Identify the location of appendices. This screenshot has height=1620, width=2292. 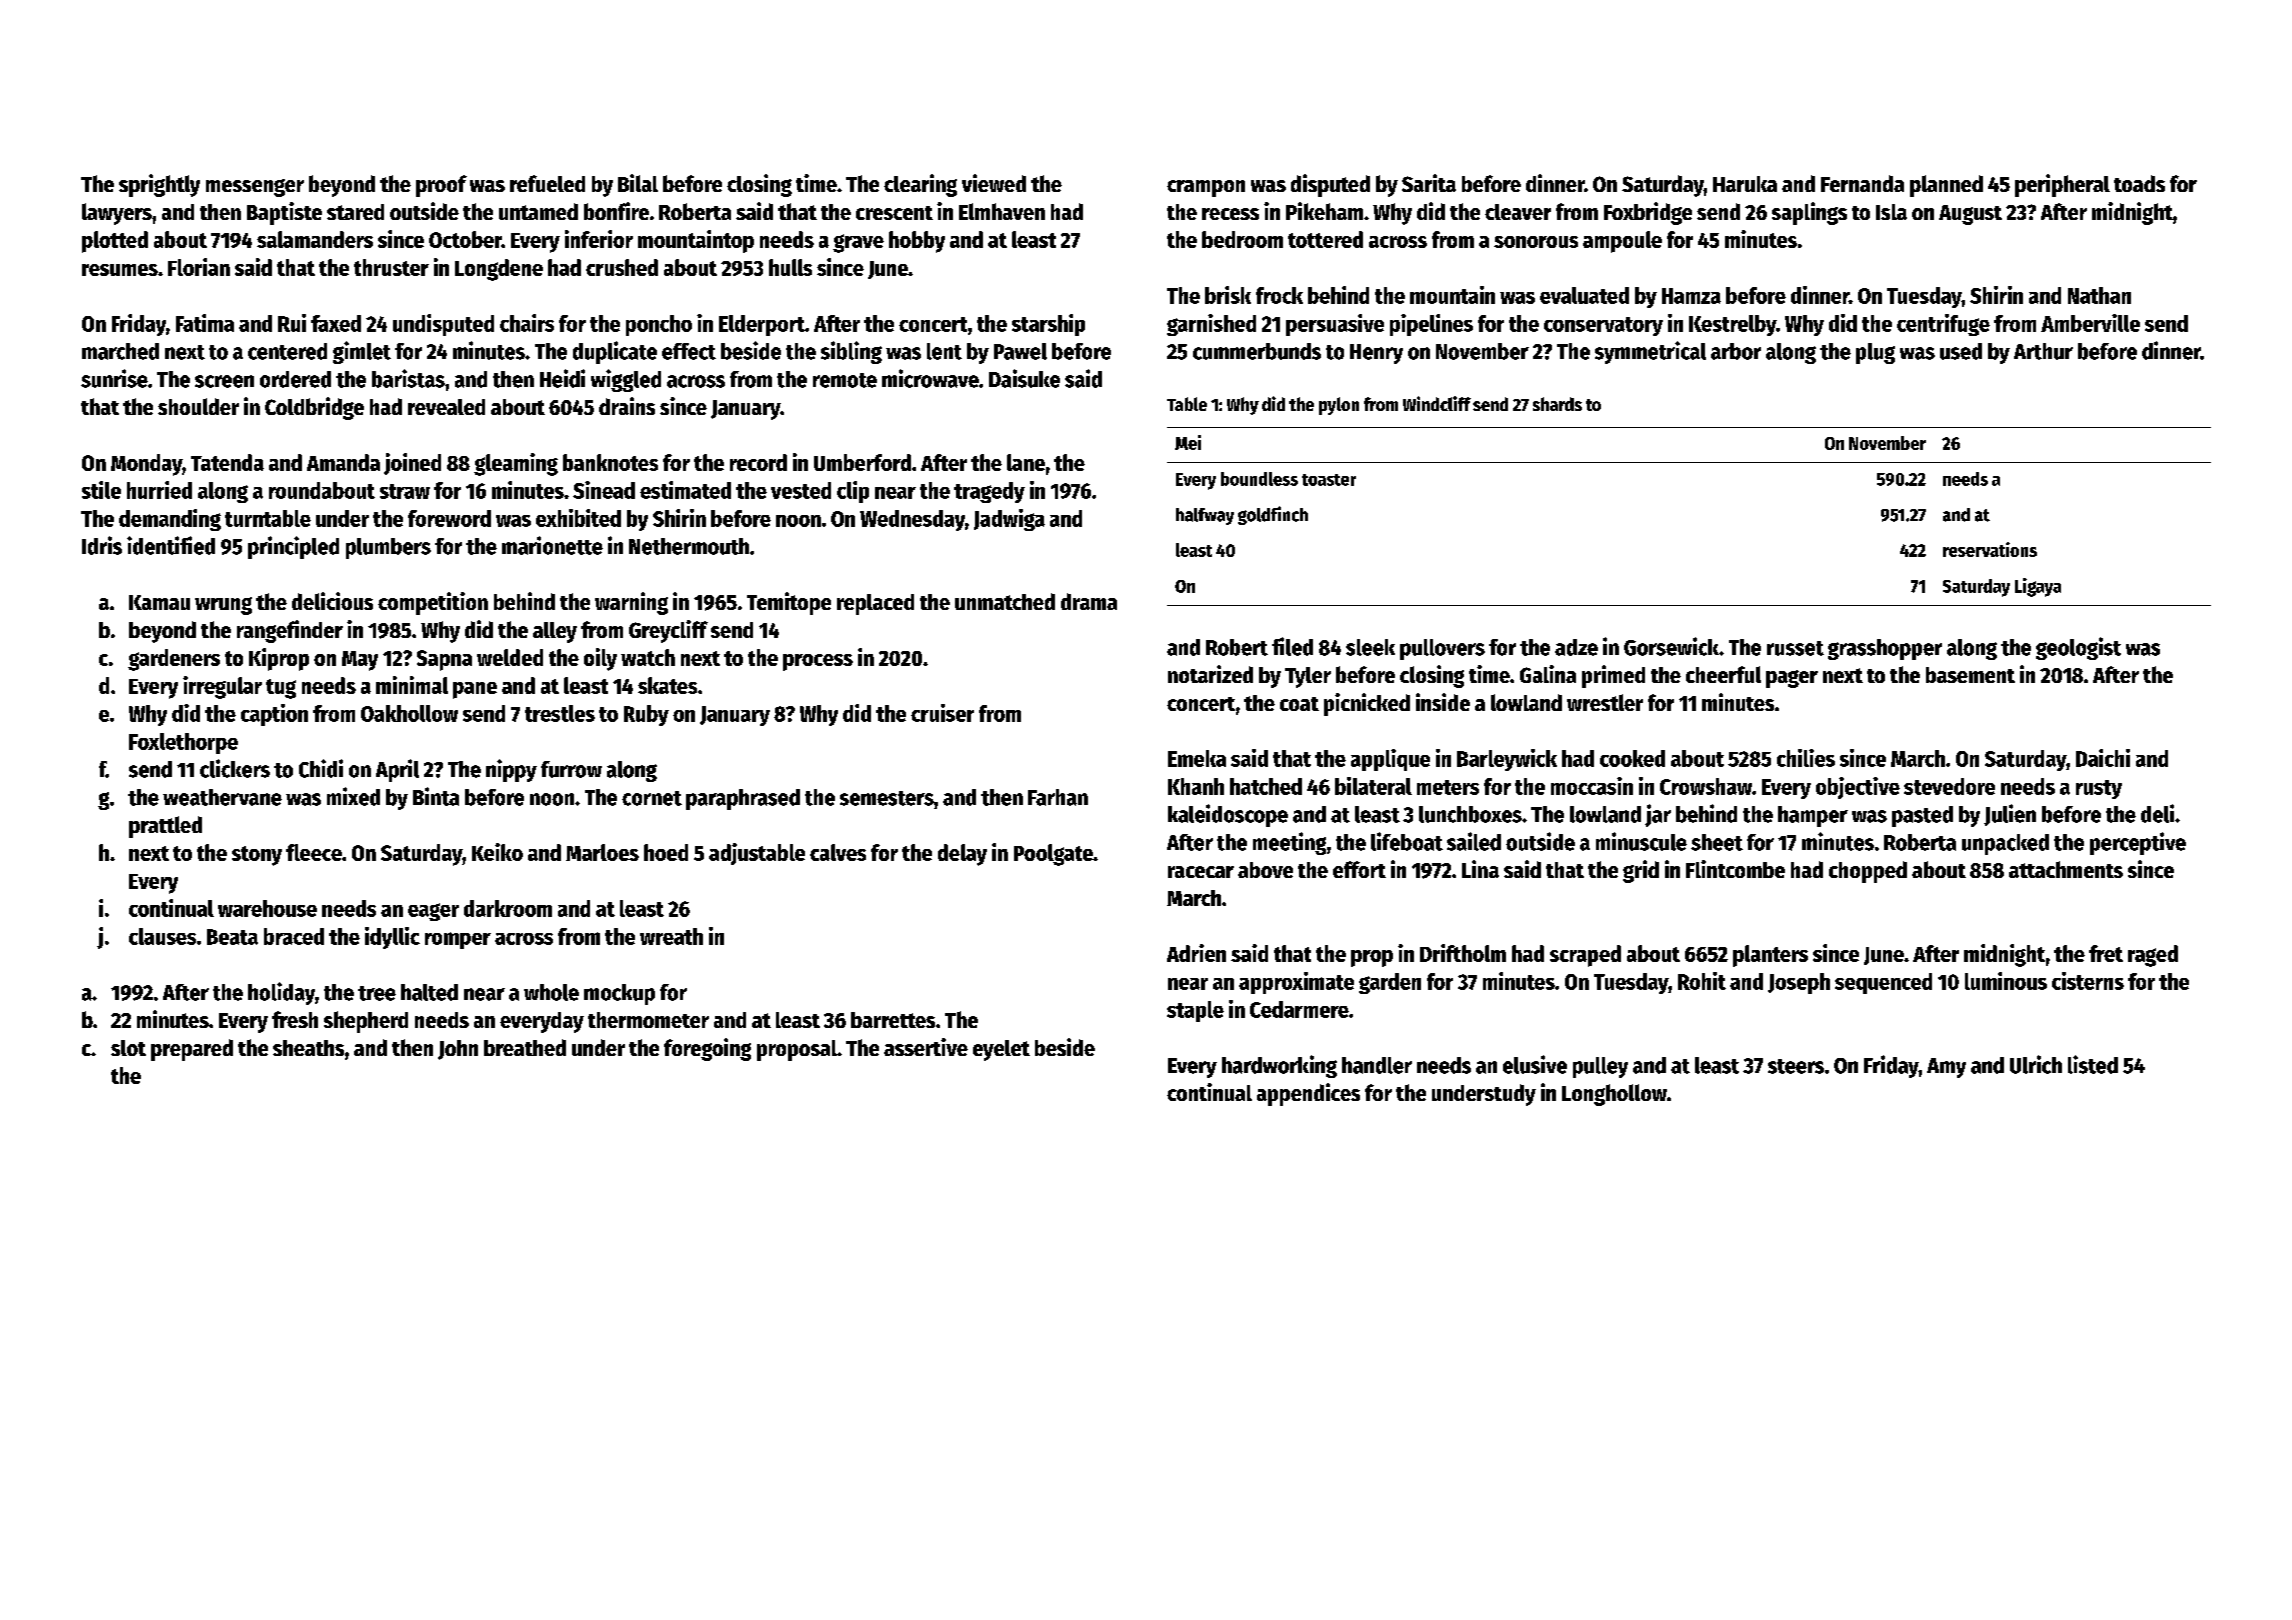
(1308, 1094).
